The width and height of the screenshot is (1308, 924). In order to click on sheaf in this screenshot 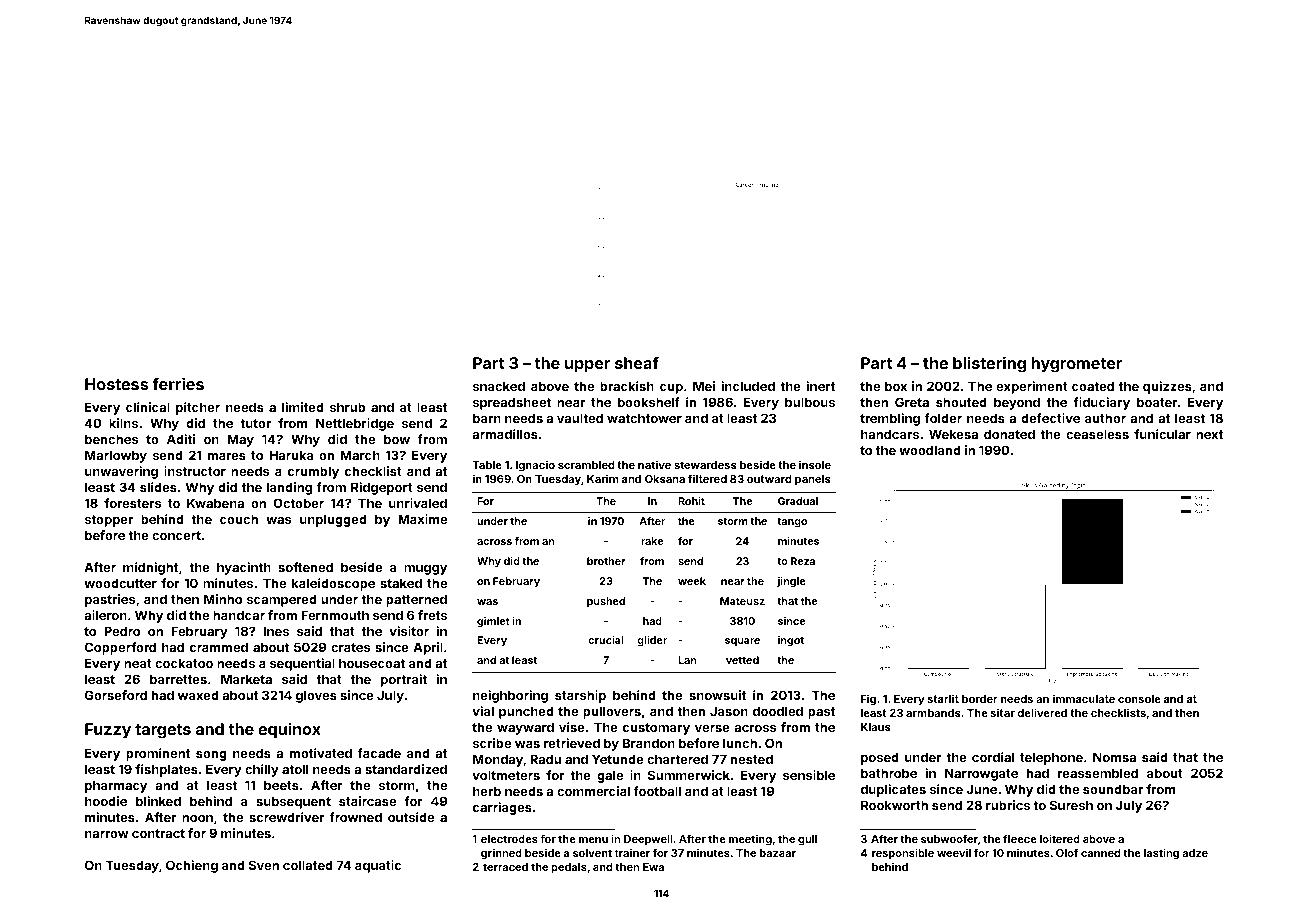, I will do `click(637, 362)`.
